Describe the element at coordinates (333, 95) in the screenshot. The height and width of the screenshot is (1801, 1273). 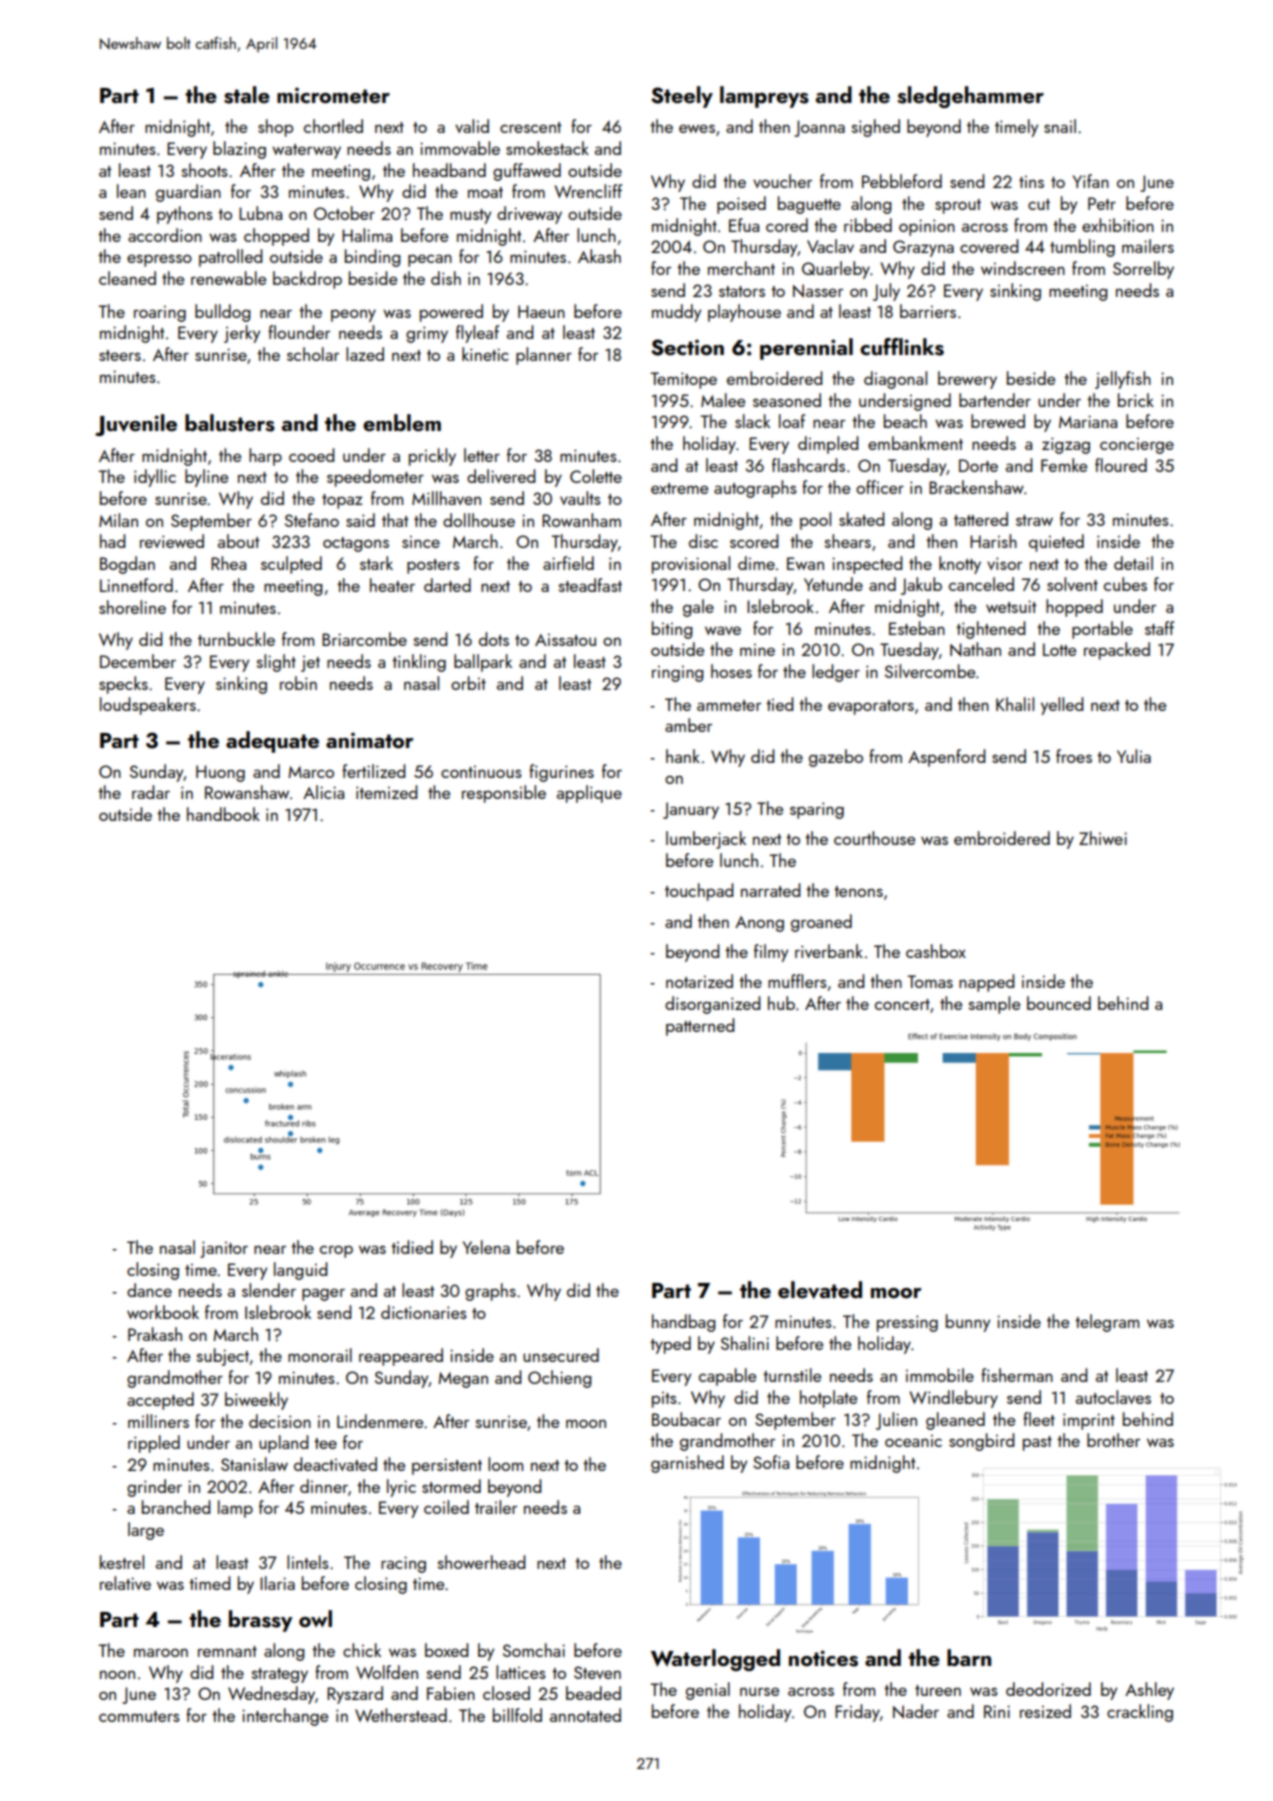
I see `micrometer` at that location.
